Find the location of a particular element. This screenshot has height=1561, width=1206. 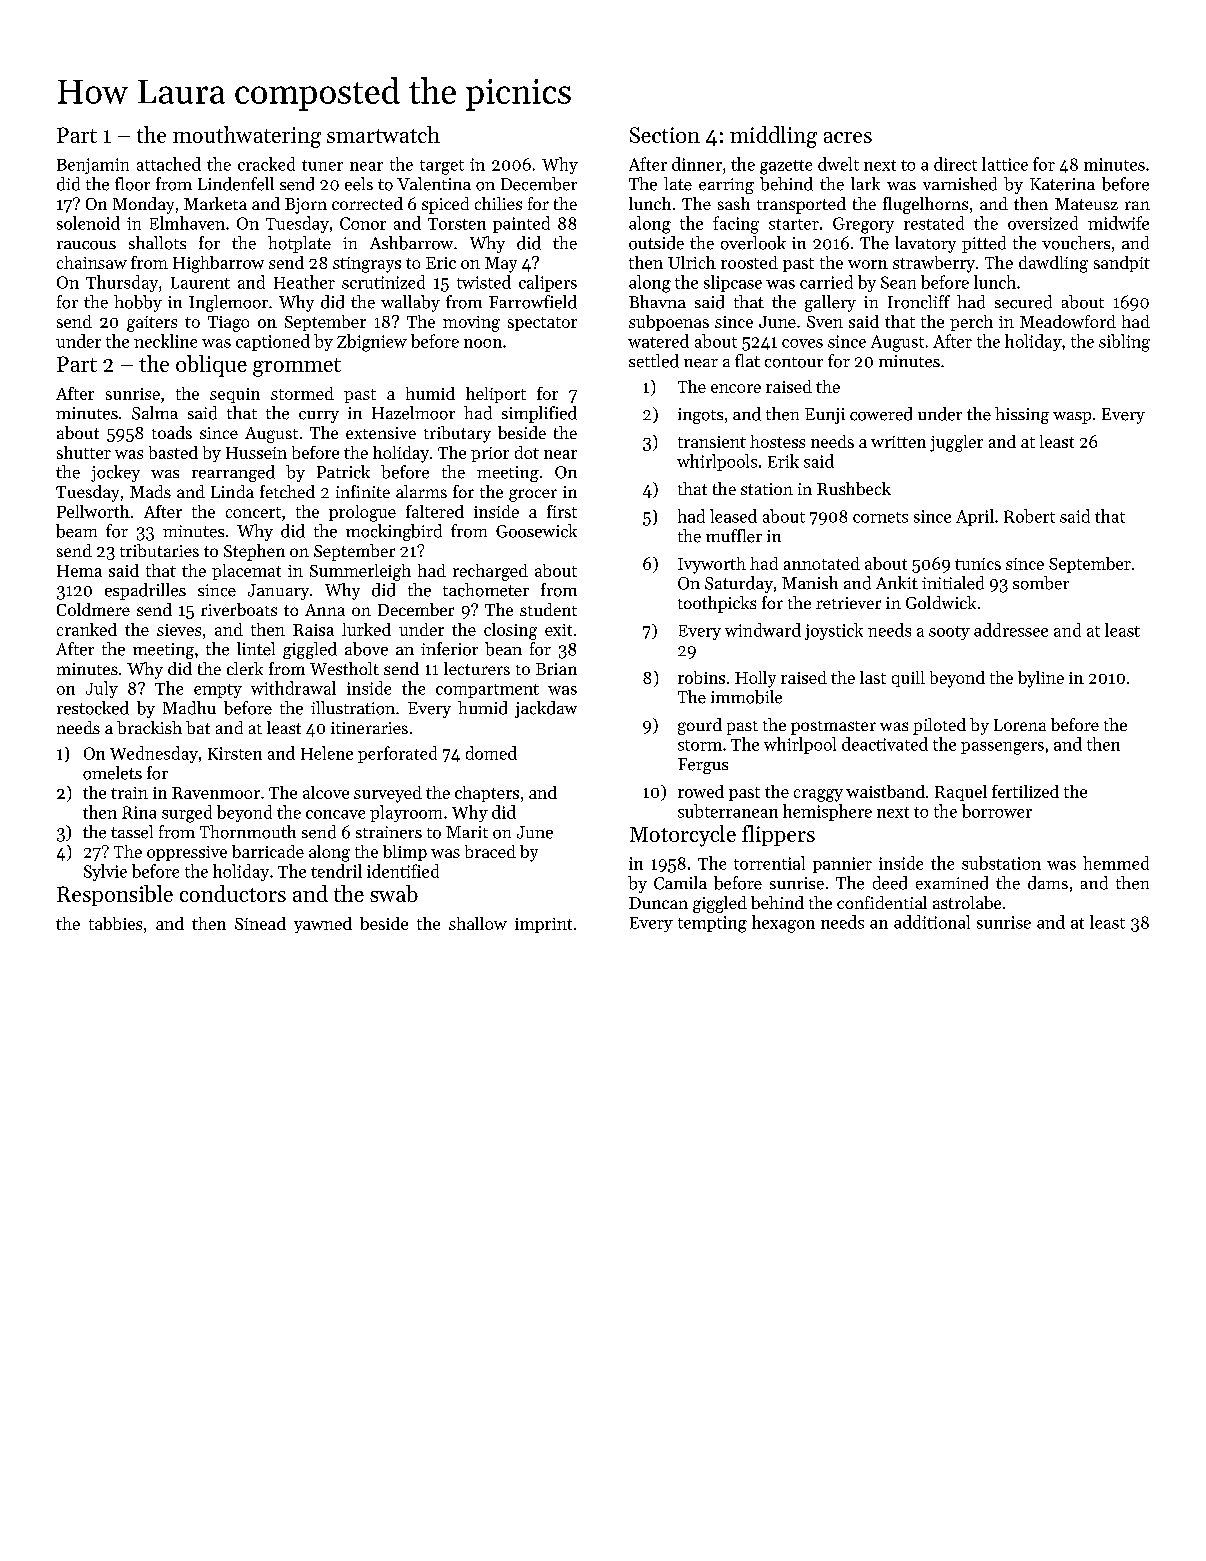

ingots is located at coordinates (700, 416).
